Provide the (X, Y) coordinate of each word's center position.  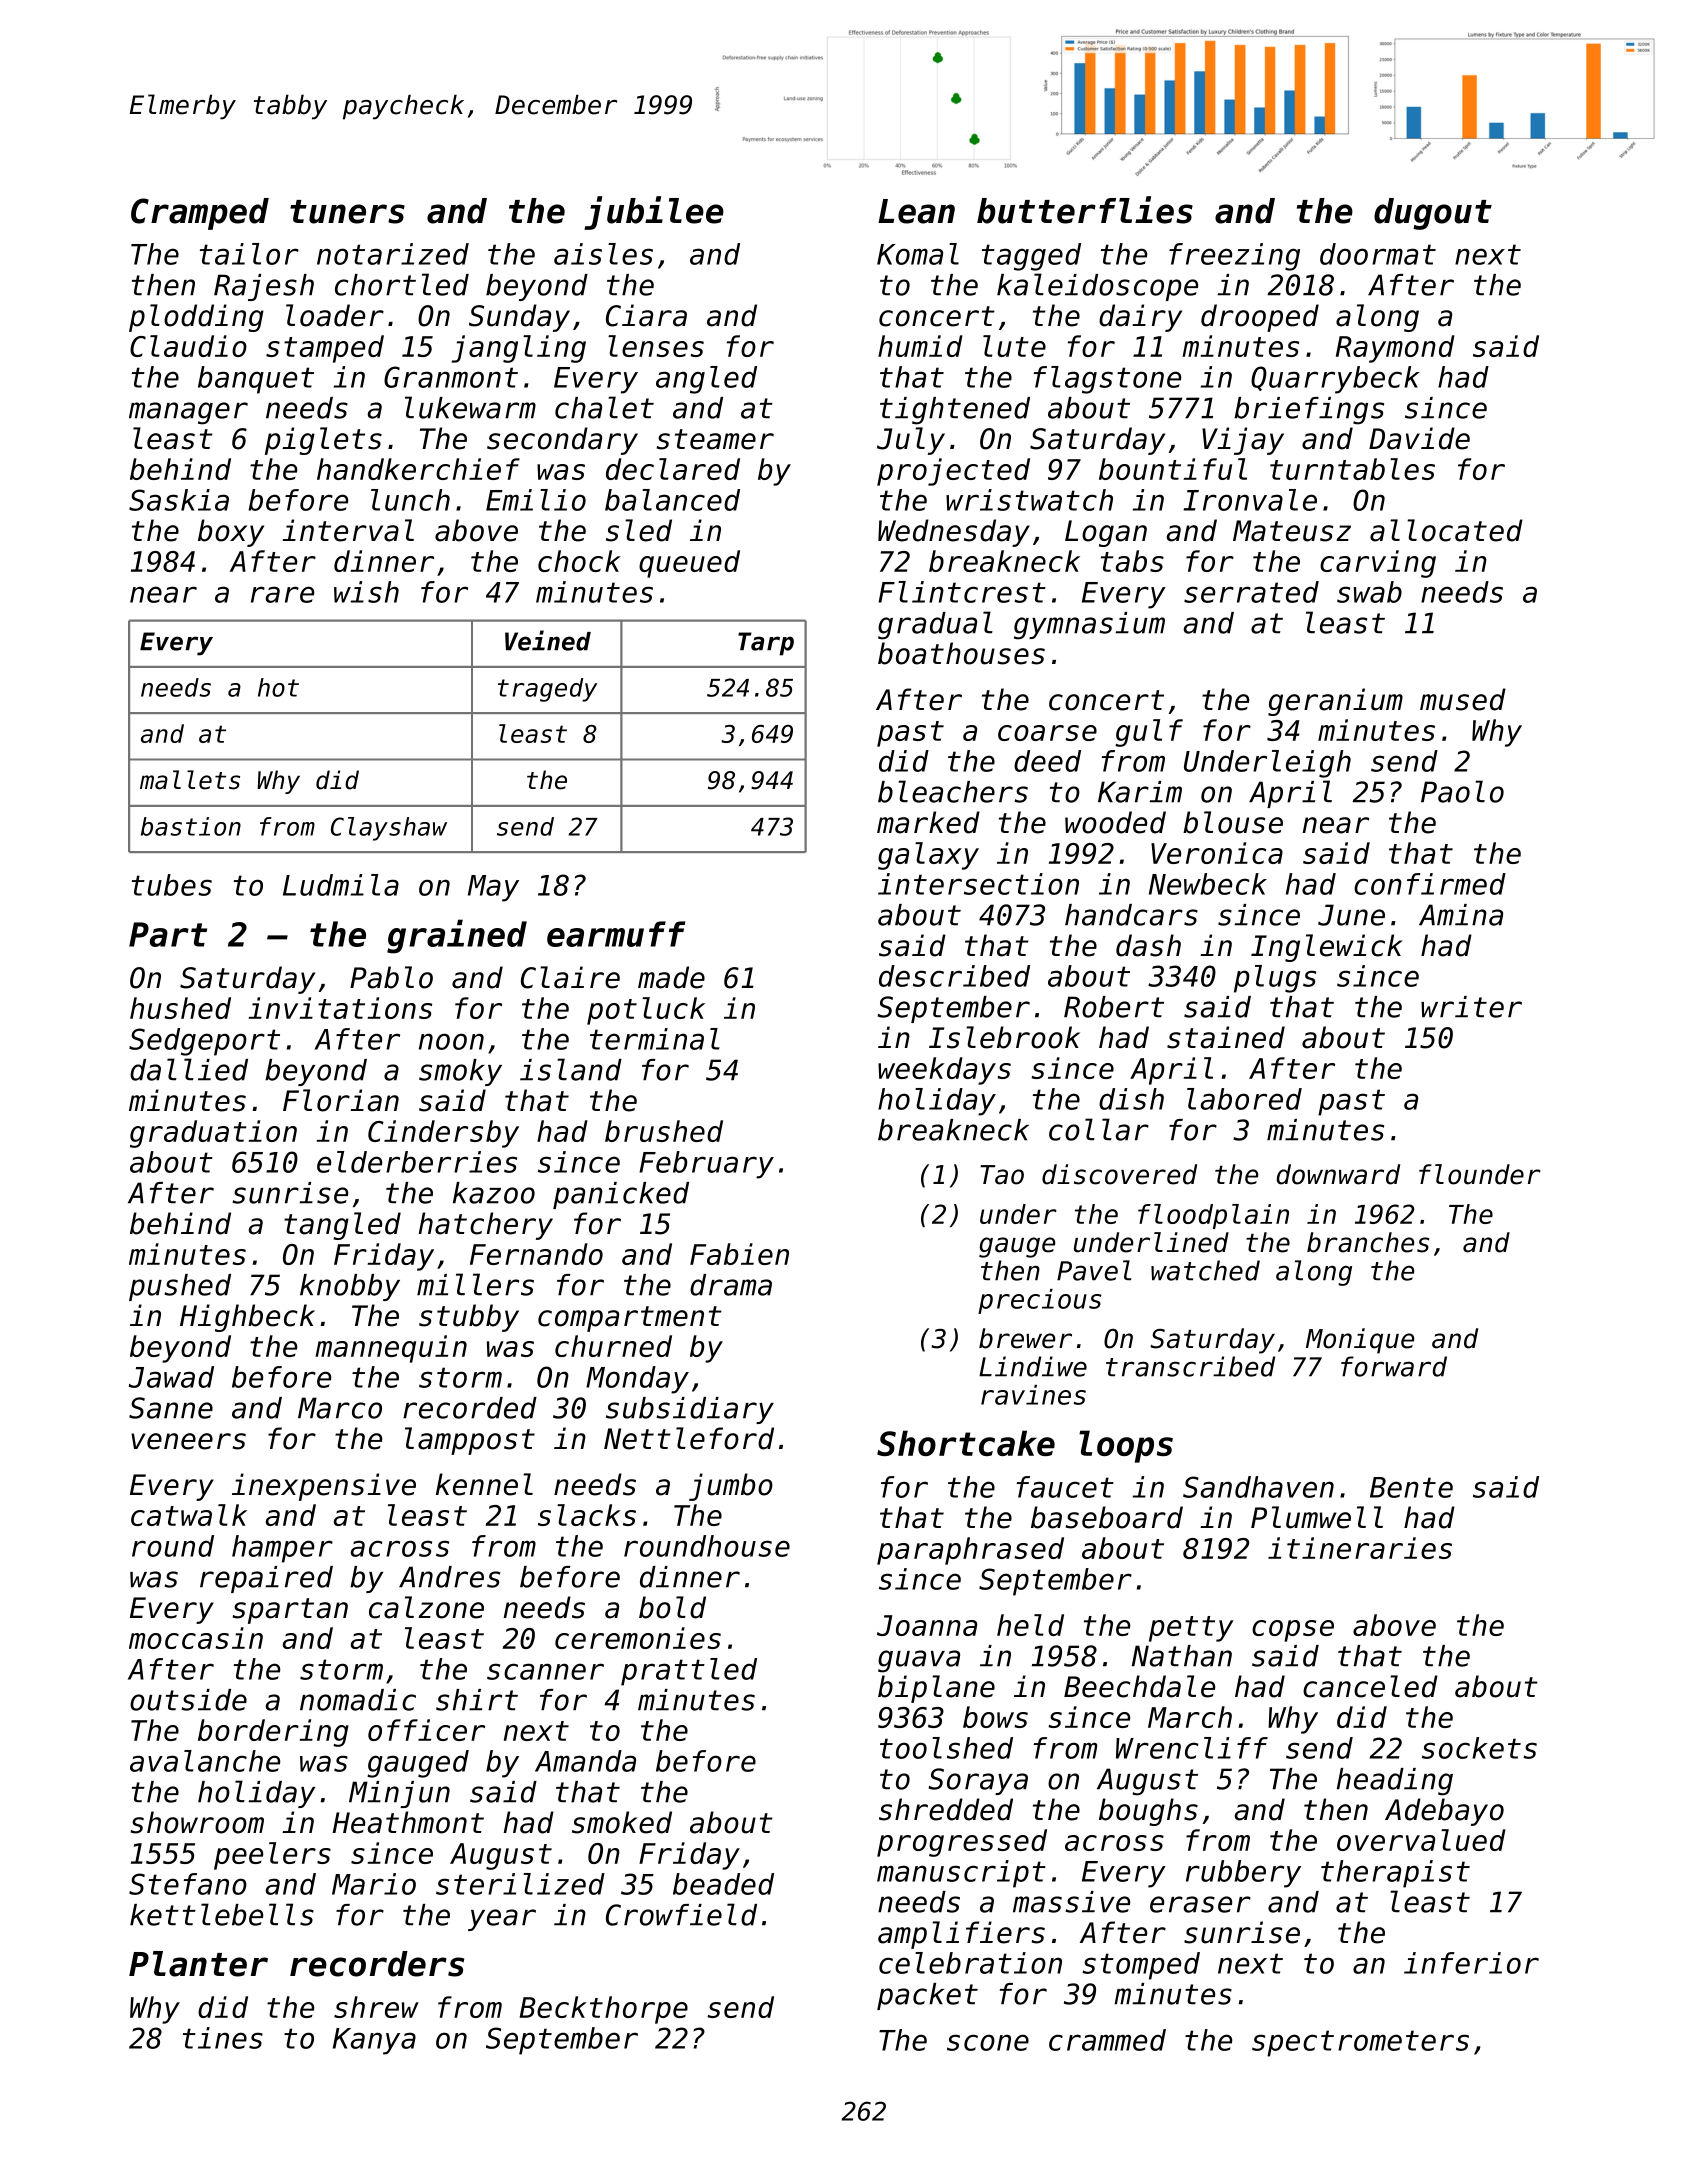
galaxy (928, 856)
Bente (1411, 1487)
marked (928, 822)
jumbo (731, 1487)
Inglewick (1326, 948)
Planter (198, 1964)
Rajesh (264, 287)
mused (1463, 699)
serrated (1251, 592)
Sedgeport (204, 1042)
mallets (190, 780)
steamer (715, 439)
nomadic (358, 1700)
